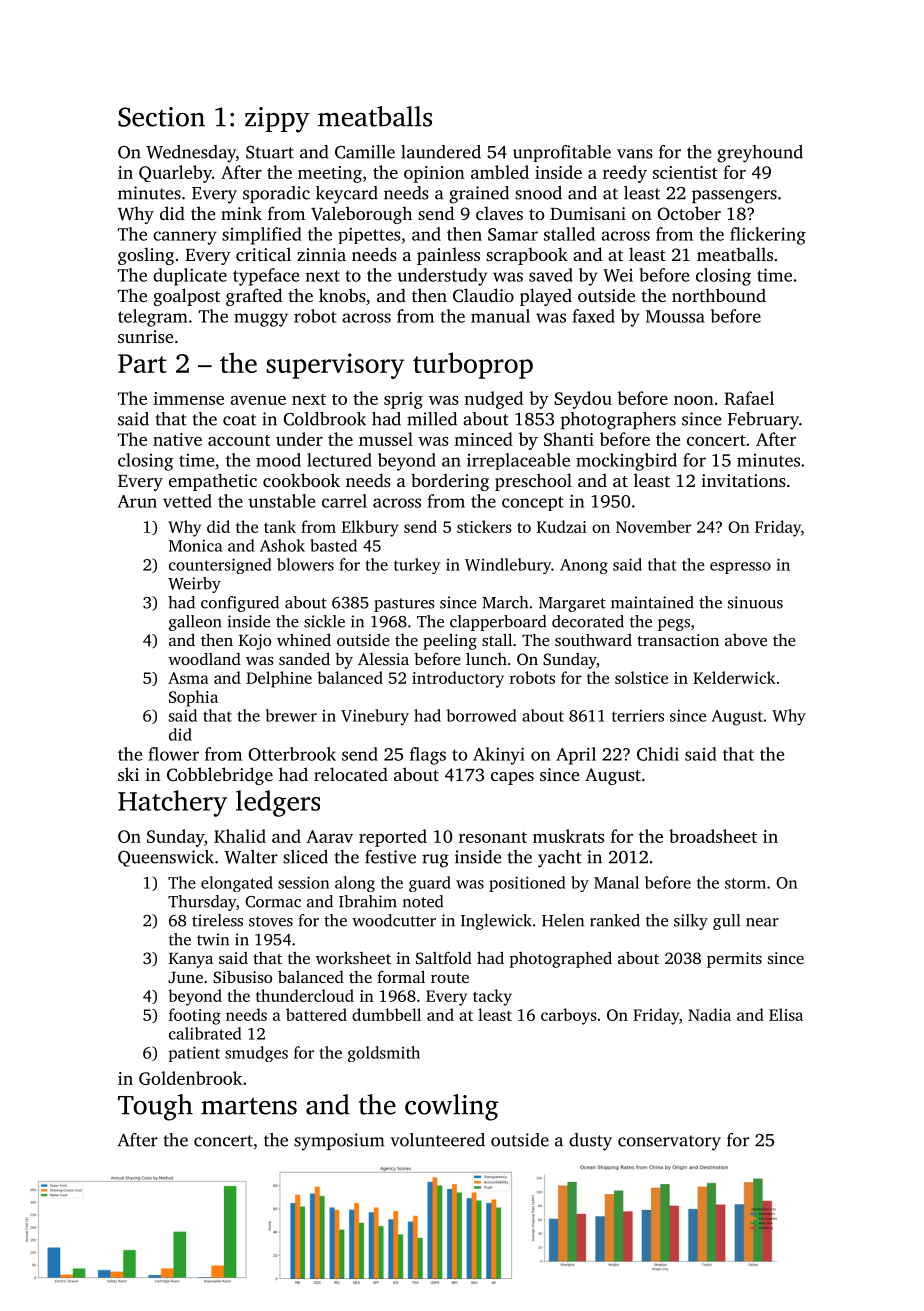 The width and height of the image is (924, 1311). Describe the element at coordinates (266, 277) in the image. I see `typeface` at that location.
